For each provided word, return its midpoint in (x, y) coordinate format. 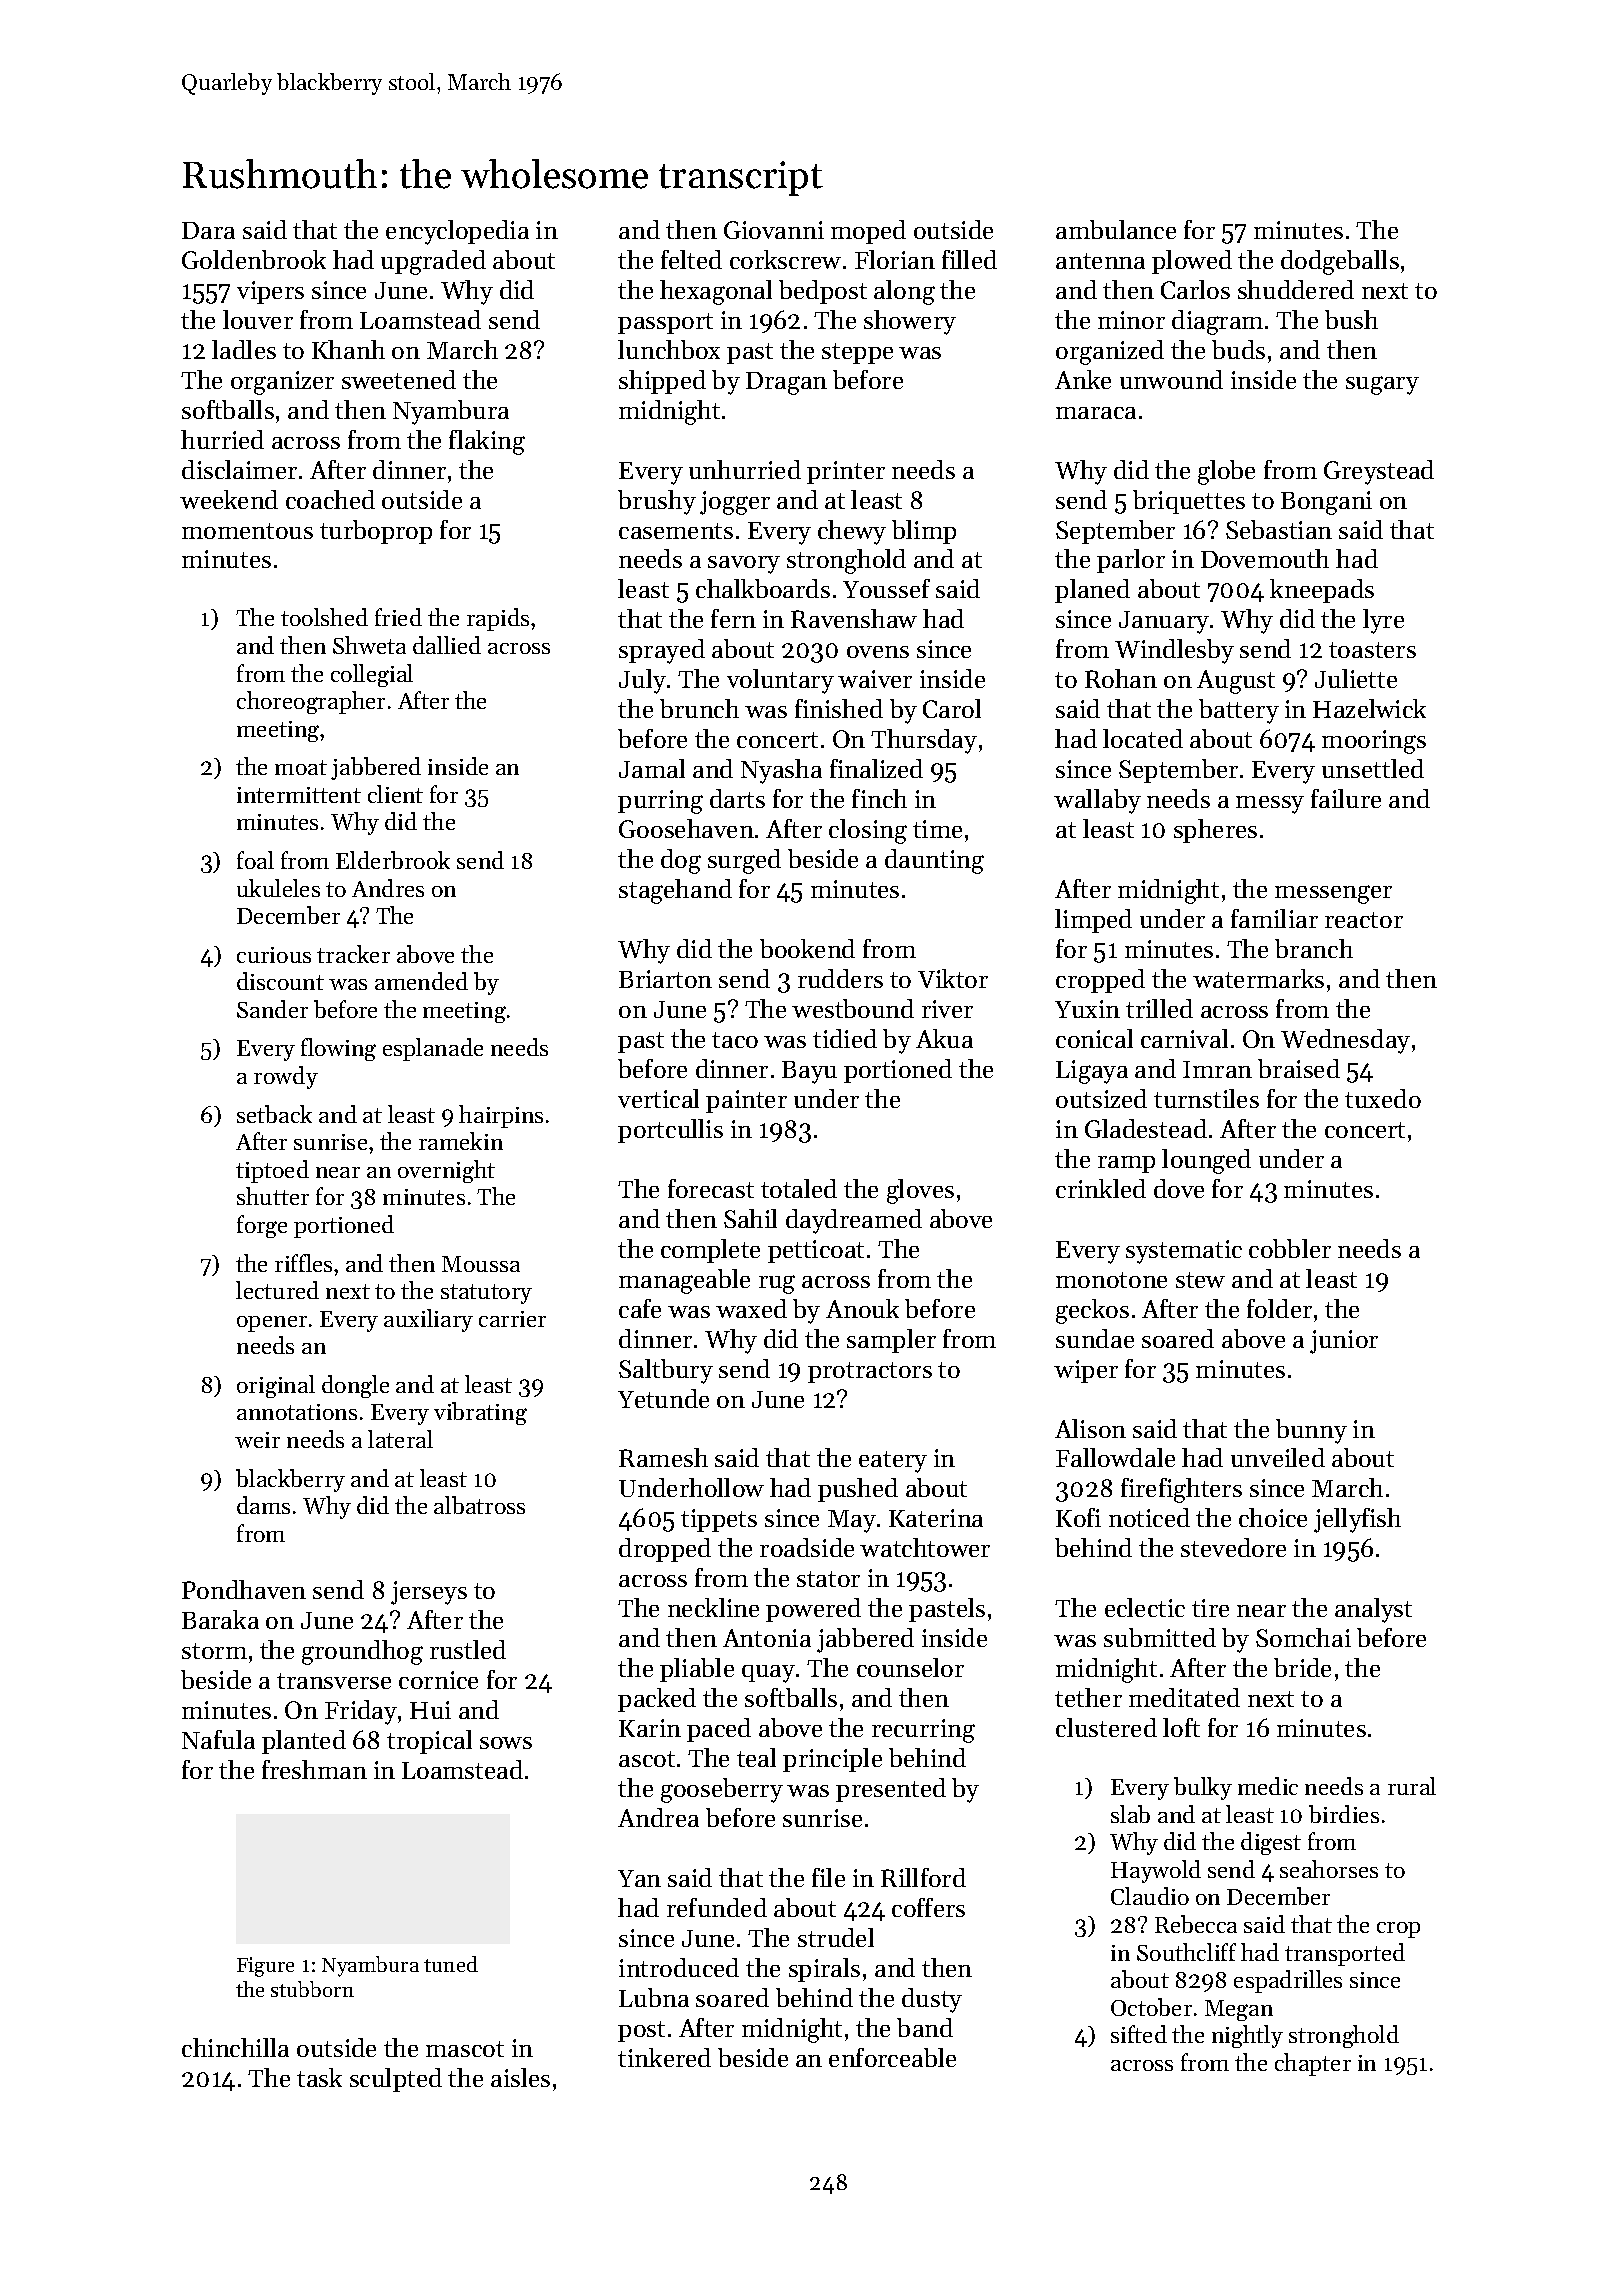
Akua (944, 1038)
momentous (247, 531)
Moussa (481, 1264)
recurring (923, 1731)
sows (506, 1743)
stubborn (312, 1989)
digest (1271, 1843)
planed (1092, 591)
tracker (353, 954)
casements (676, 531)
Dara (208, 230)
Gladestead (1146, 1128)
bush (1351, 319)
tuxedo (1383, 1098)
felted (691, 259)
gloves (920, 1191)
